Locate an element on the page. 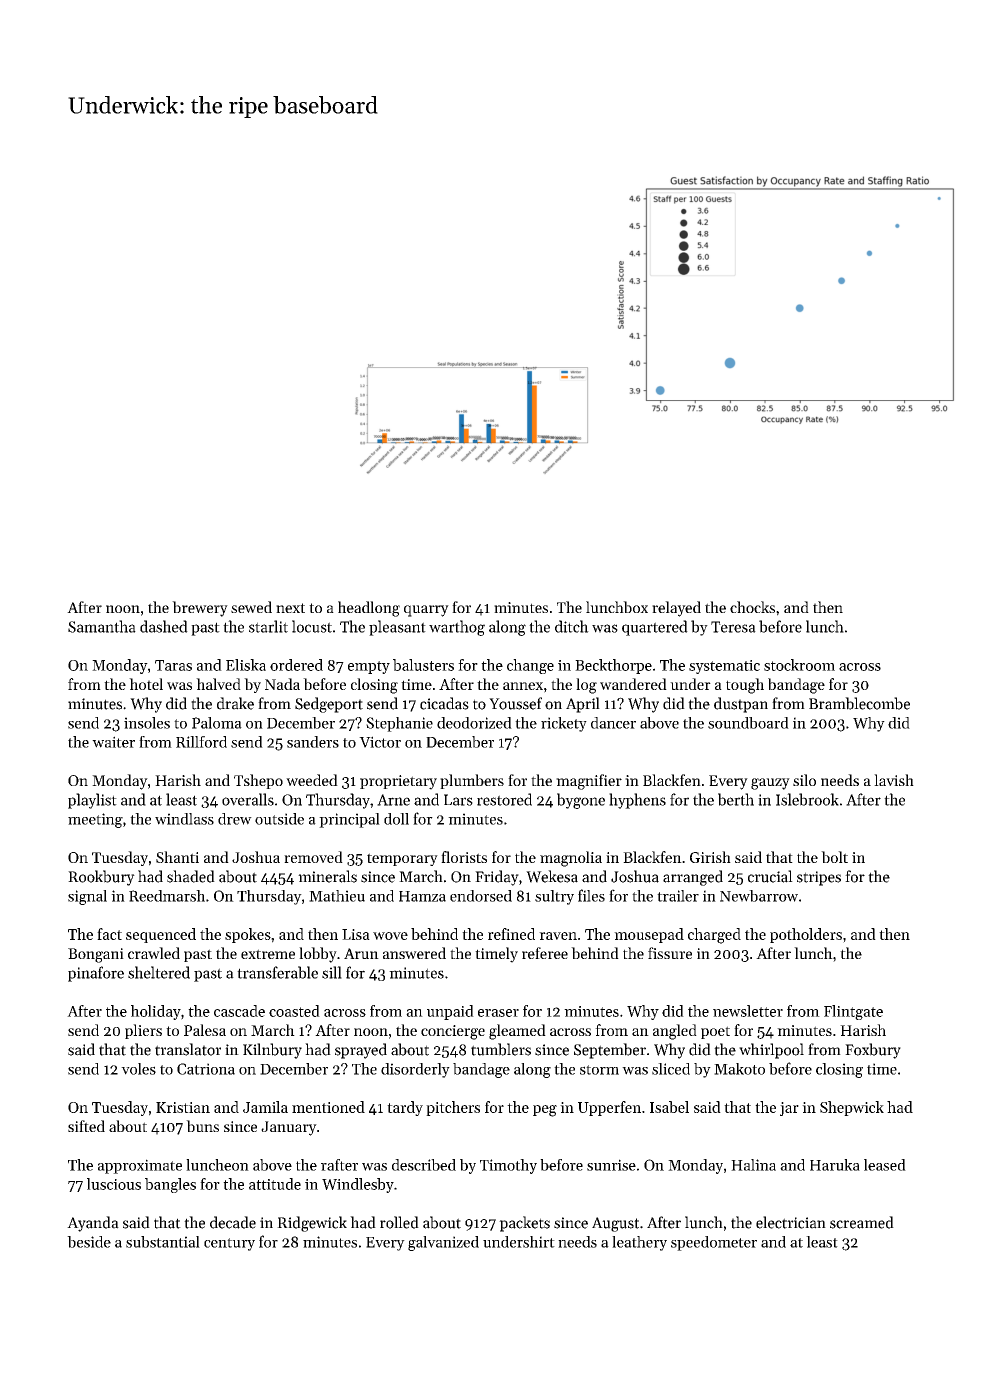 The width and height of the page is (982, 1395). packets is located at coordinates (524, 1224).
